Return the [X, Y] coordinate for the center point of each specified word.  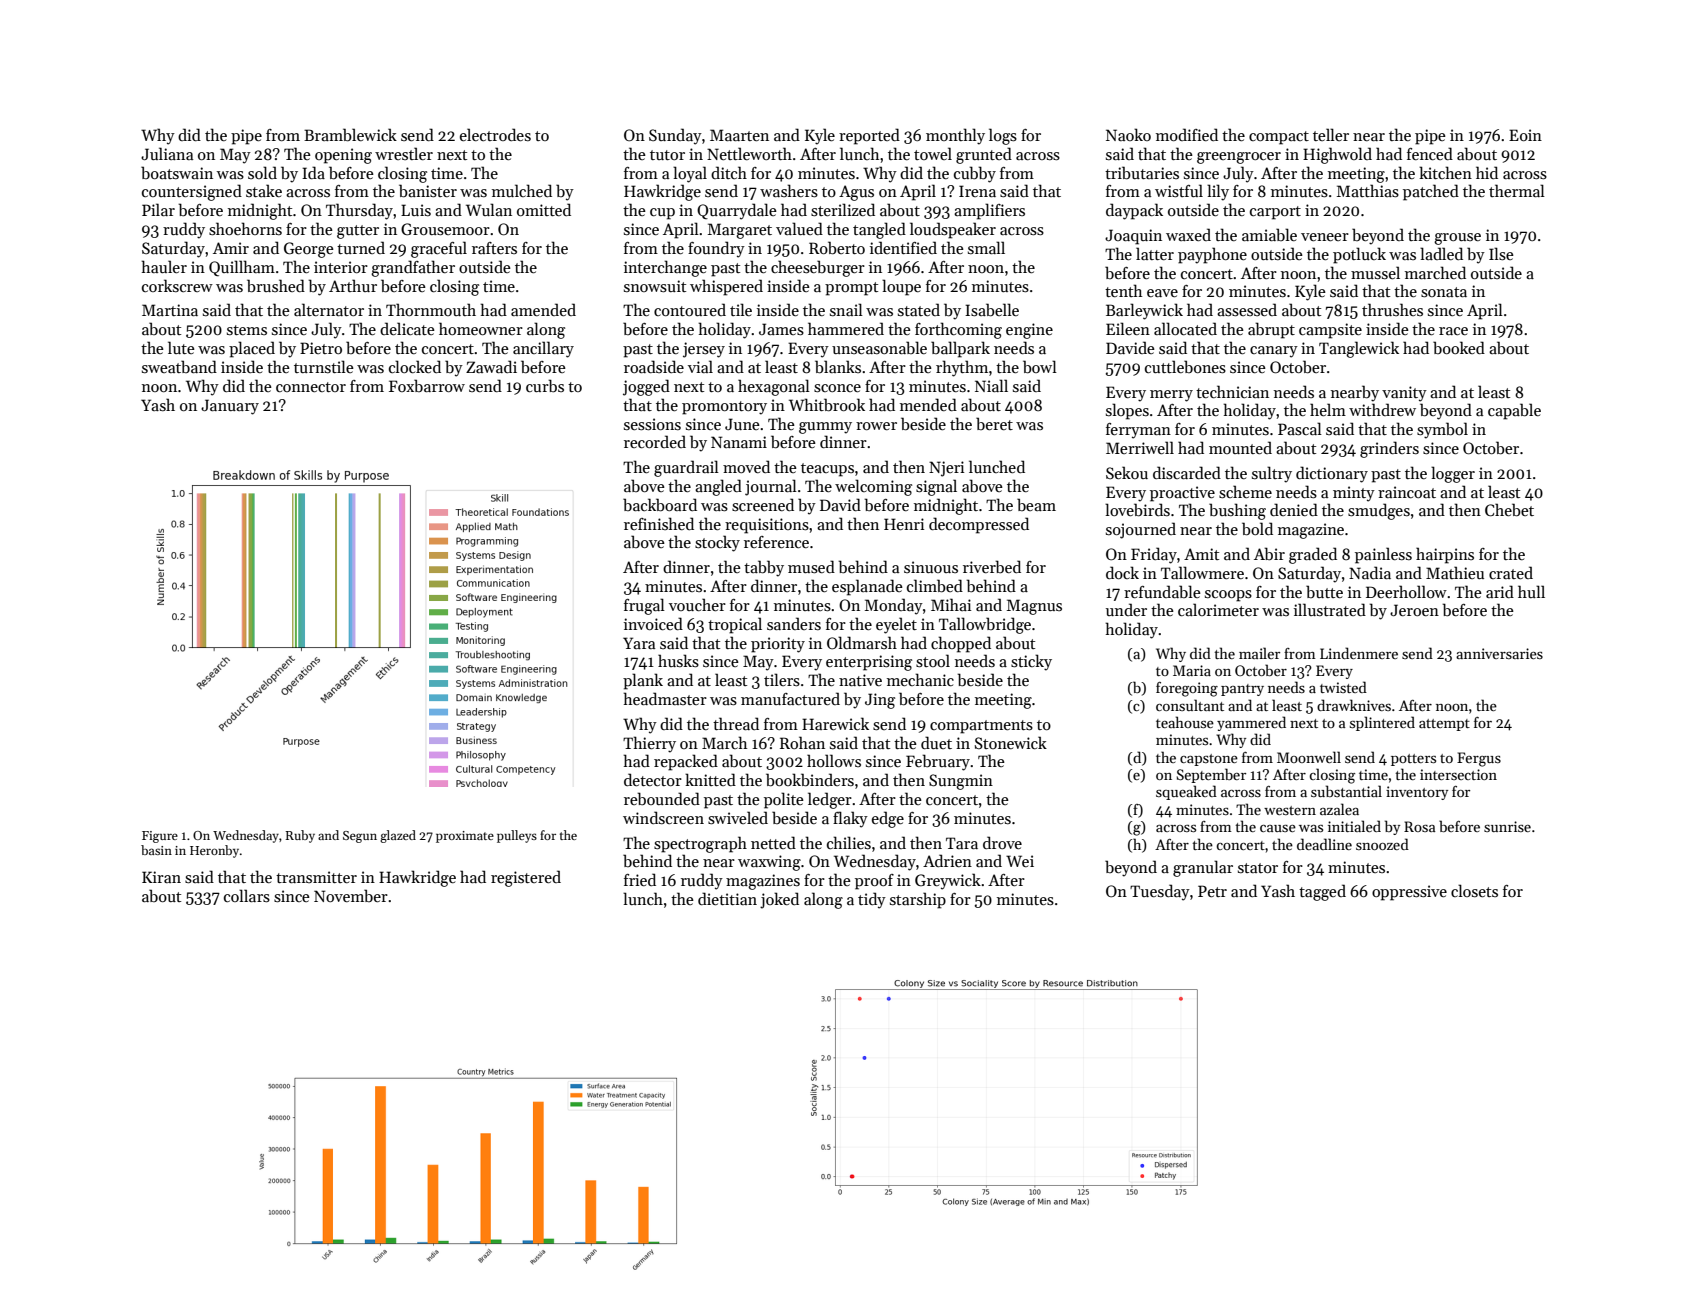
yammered [1251, 723]
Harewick [835, 723]
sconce [837, 388]
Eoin [1525, 135]
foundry [716, 249]
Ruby [300, 836]
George [309, 250]
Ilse [1501, 254]
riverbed [992, 567]
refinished [659, 523]
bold [1257, 529]
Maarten [739, 135]
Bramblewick [350, 135]
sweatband [179, 366]
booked [1459, 347]
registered [526, 878]
